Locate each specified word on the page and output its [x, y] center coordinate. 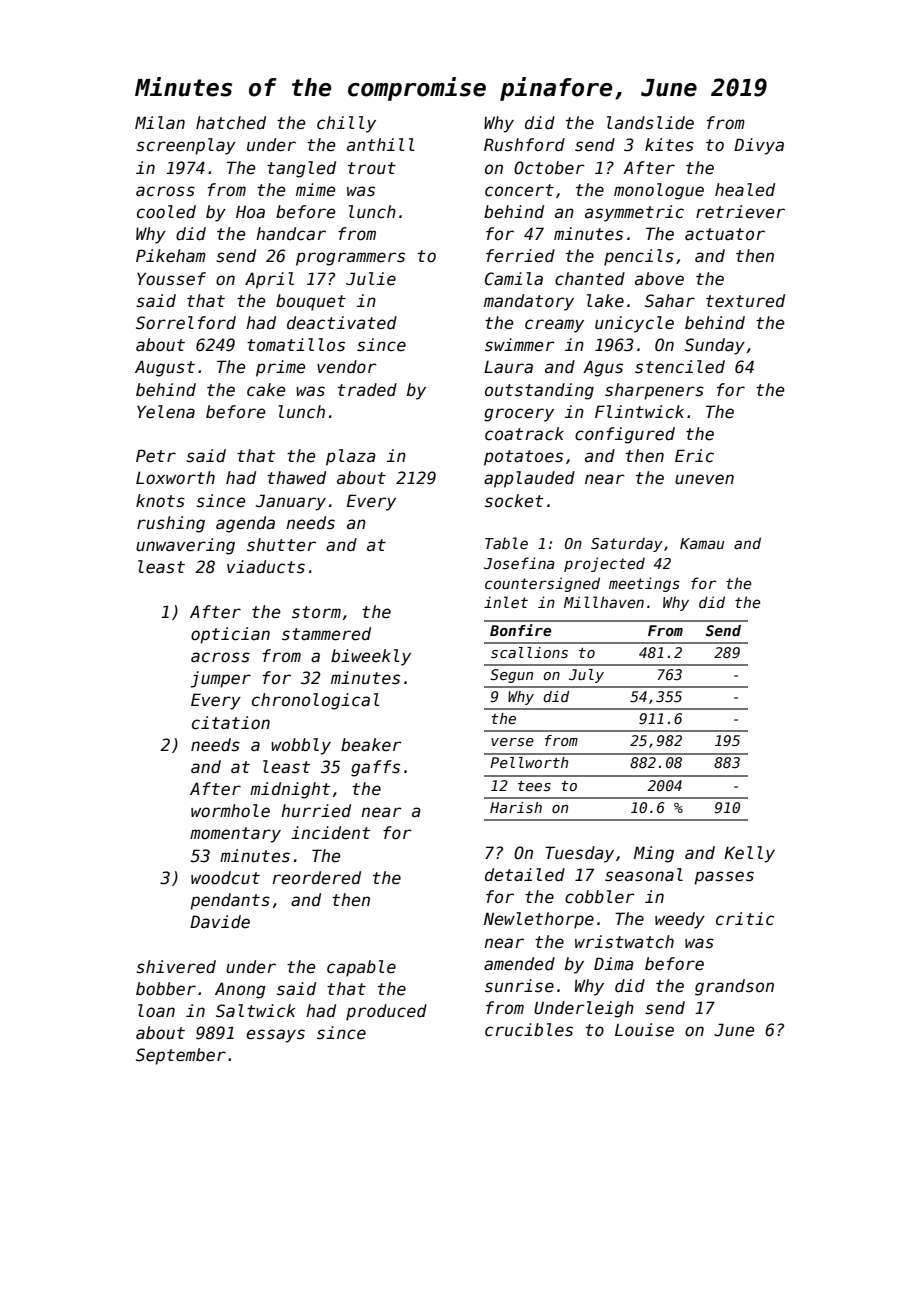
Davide [220, 922]
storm [316, 612]
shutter [281, 545]
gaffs [375, 768]
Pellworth [529, 762]
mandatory [529, 302]
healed [745, 190]
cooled [166, 212]
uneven [704, 479]
